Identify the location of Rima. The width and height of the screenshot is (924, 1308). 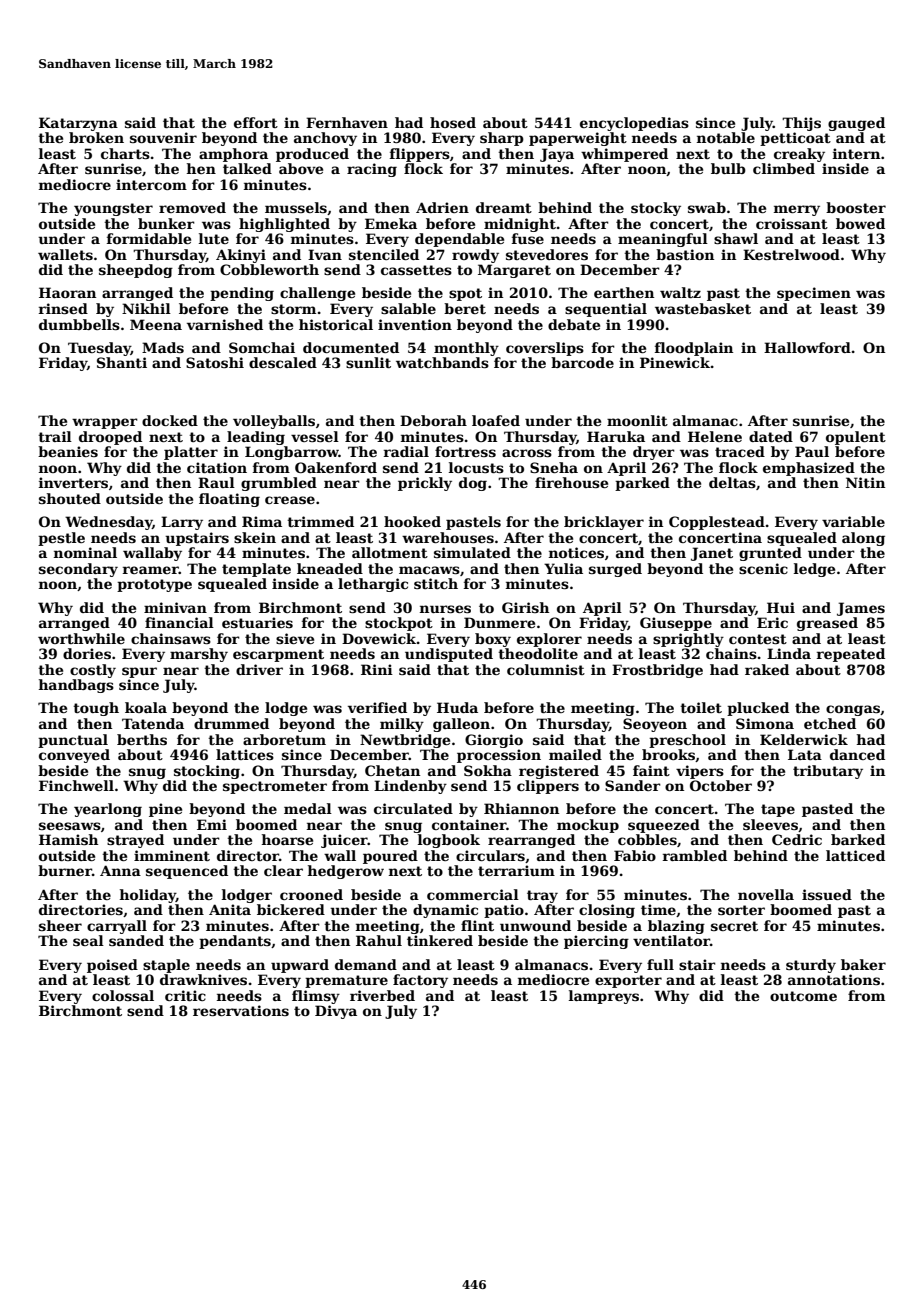
(262, 521).
